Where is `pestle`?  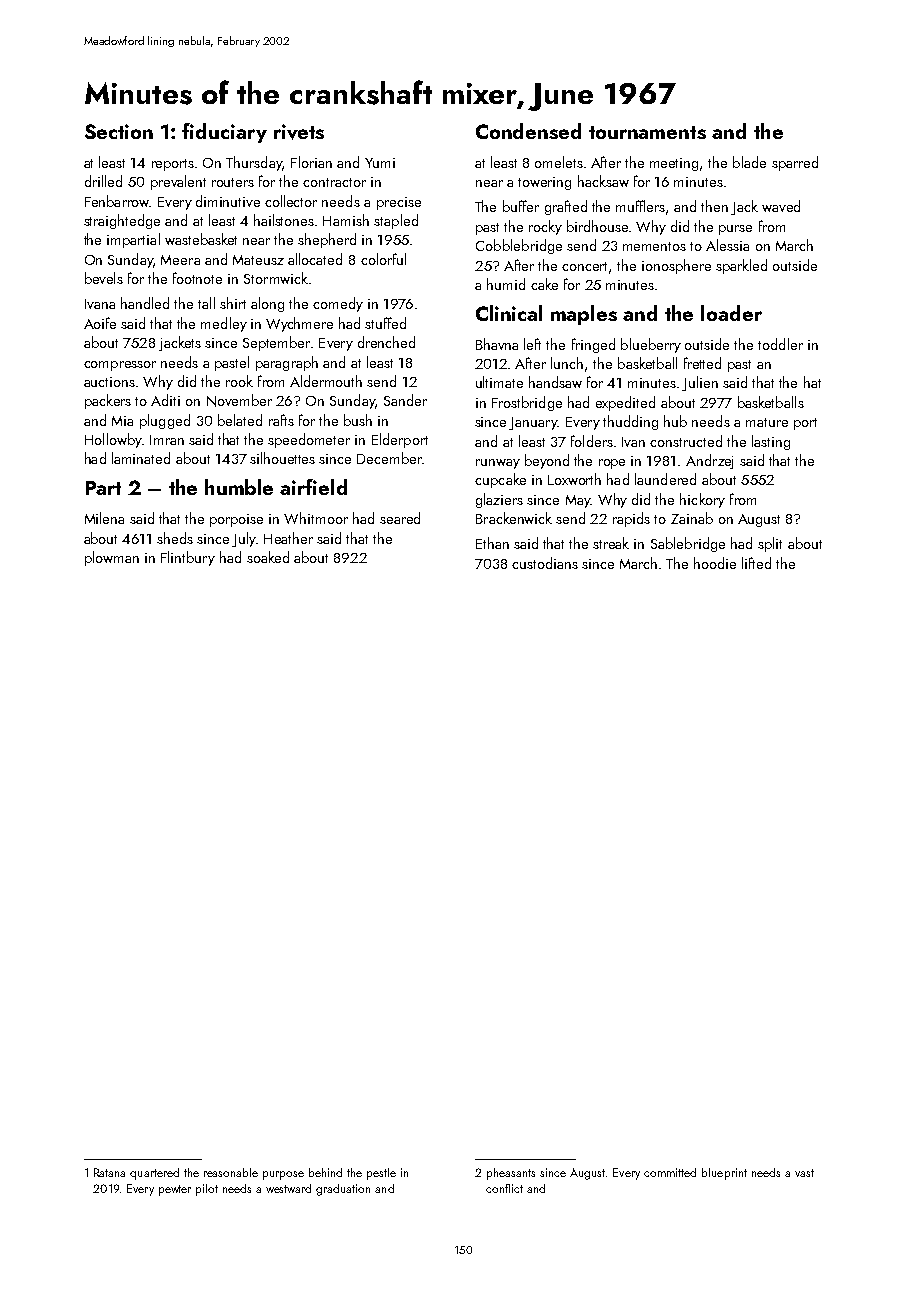 pestle is located at coordinates (381, 1174).
